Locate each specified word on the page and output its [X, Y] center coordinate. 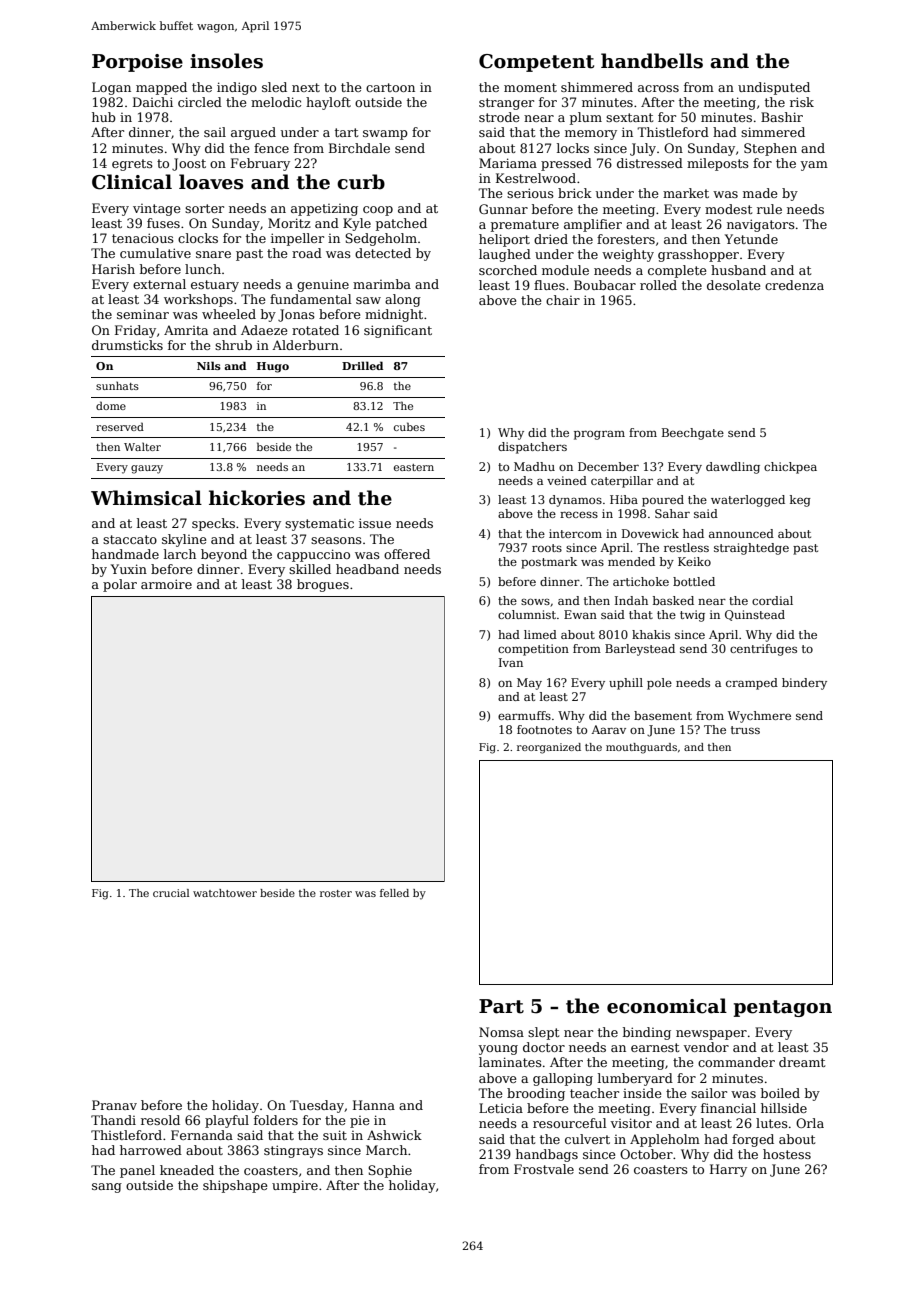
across [658, 88]
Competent [536, 63]
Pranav [114, 1105]
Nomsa [501, 1032]
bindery [804, 684]
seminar [143, 314]
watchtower [225, 893]
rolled [658, 285]
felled [394, 893]
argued [253, 133]
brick [575, 193]
